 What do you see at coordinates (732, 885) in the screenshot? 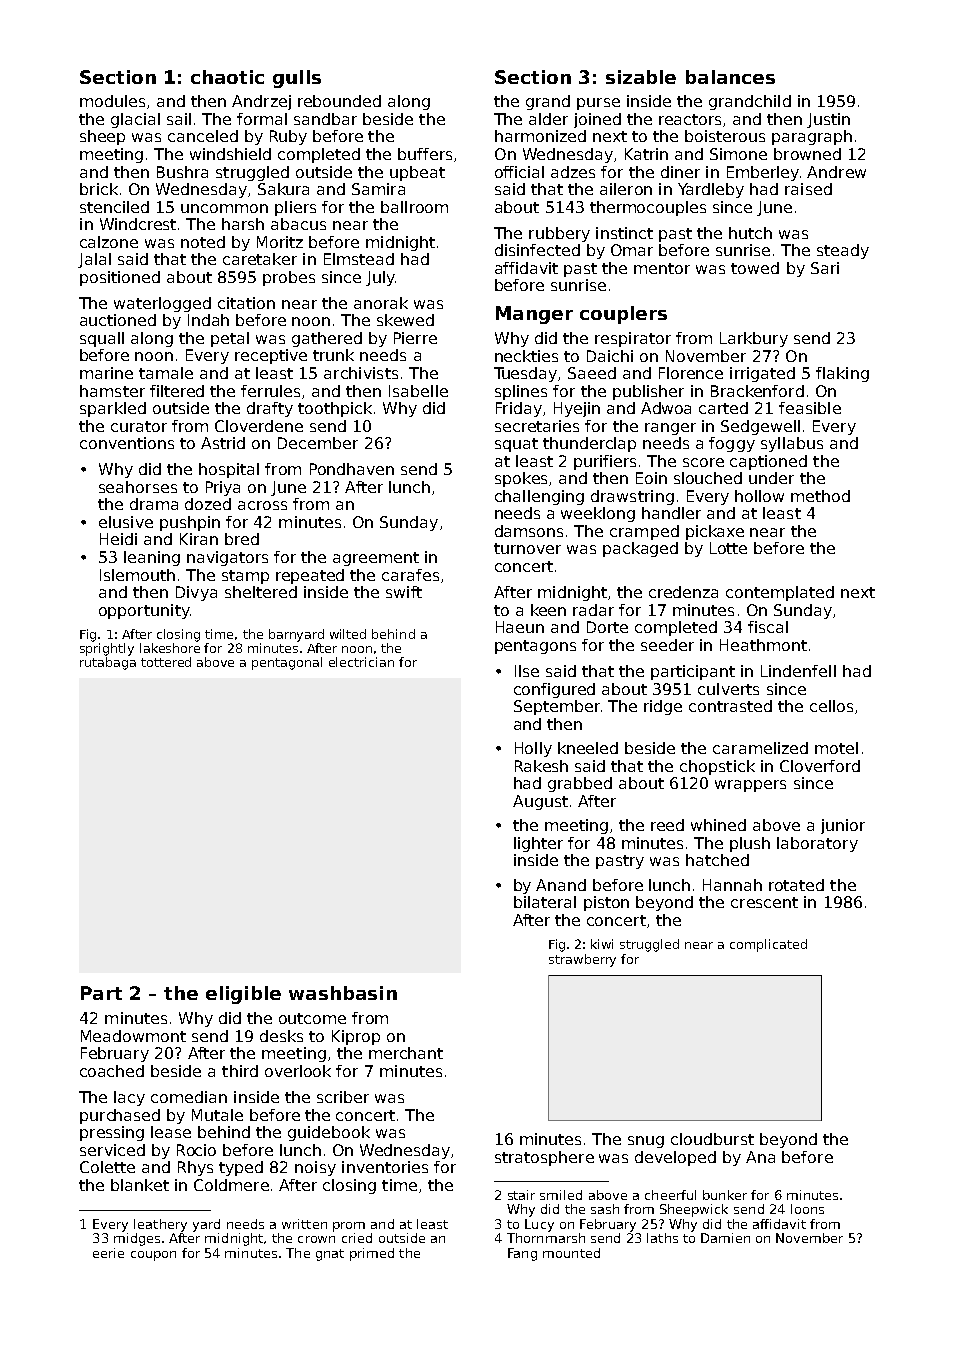
I see `Hannah` at bounding box center [732, 885].
